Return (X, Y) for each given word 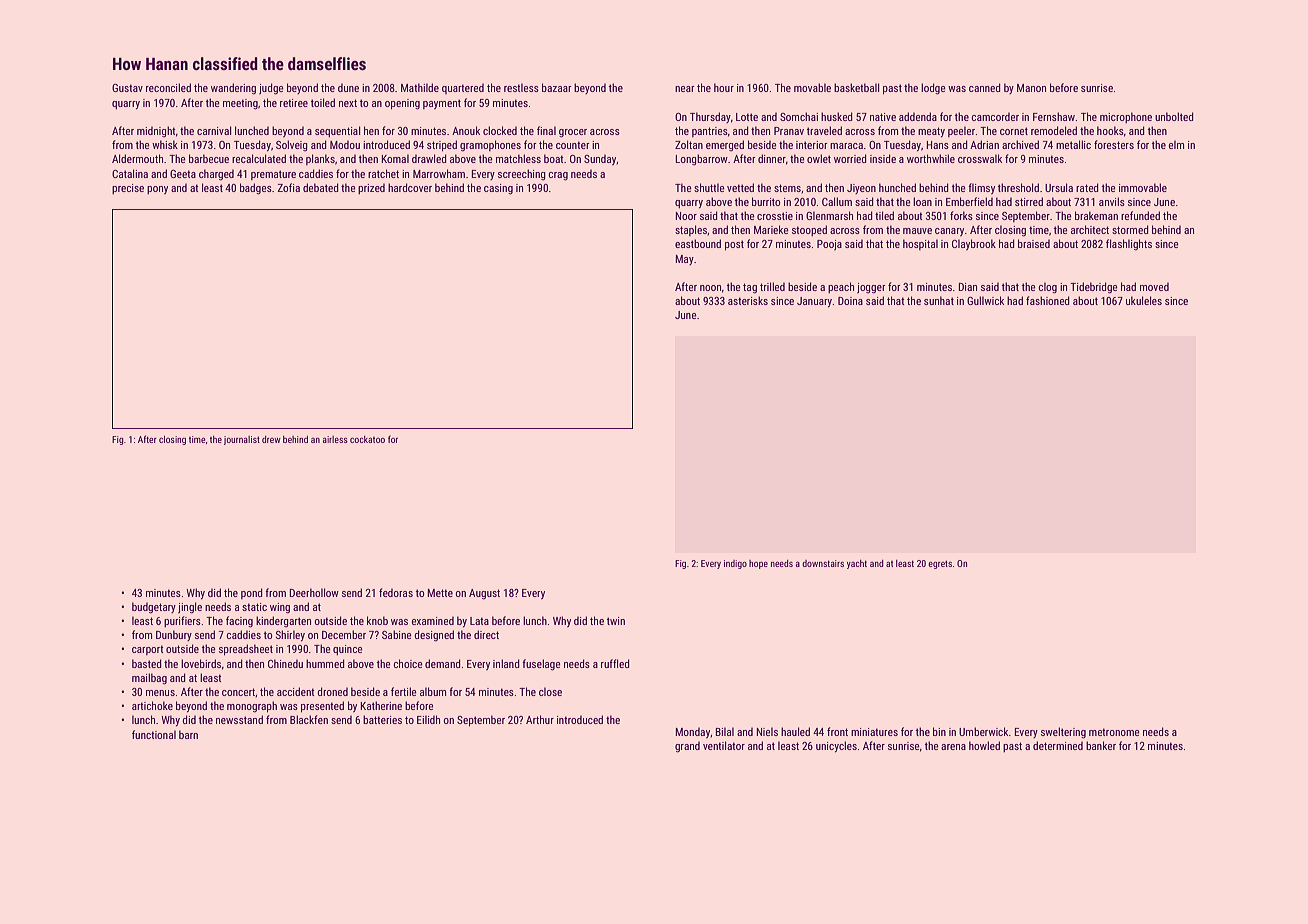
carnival (214, 130)
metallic (1073, 144)
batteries (382, 719)
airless (335, 439)
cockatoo (367, 439)
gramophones (490, 146)
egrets (940, 564)
